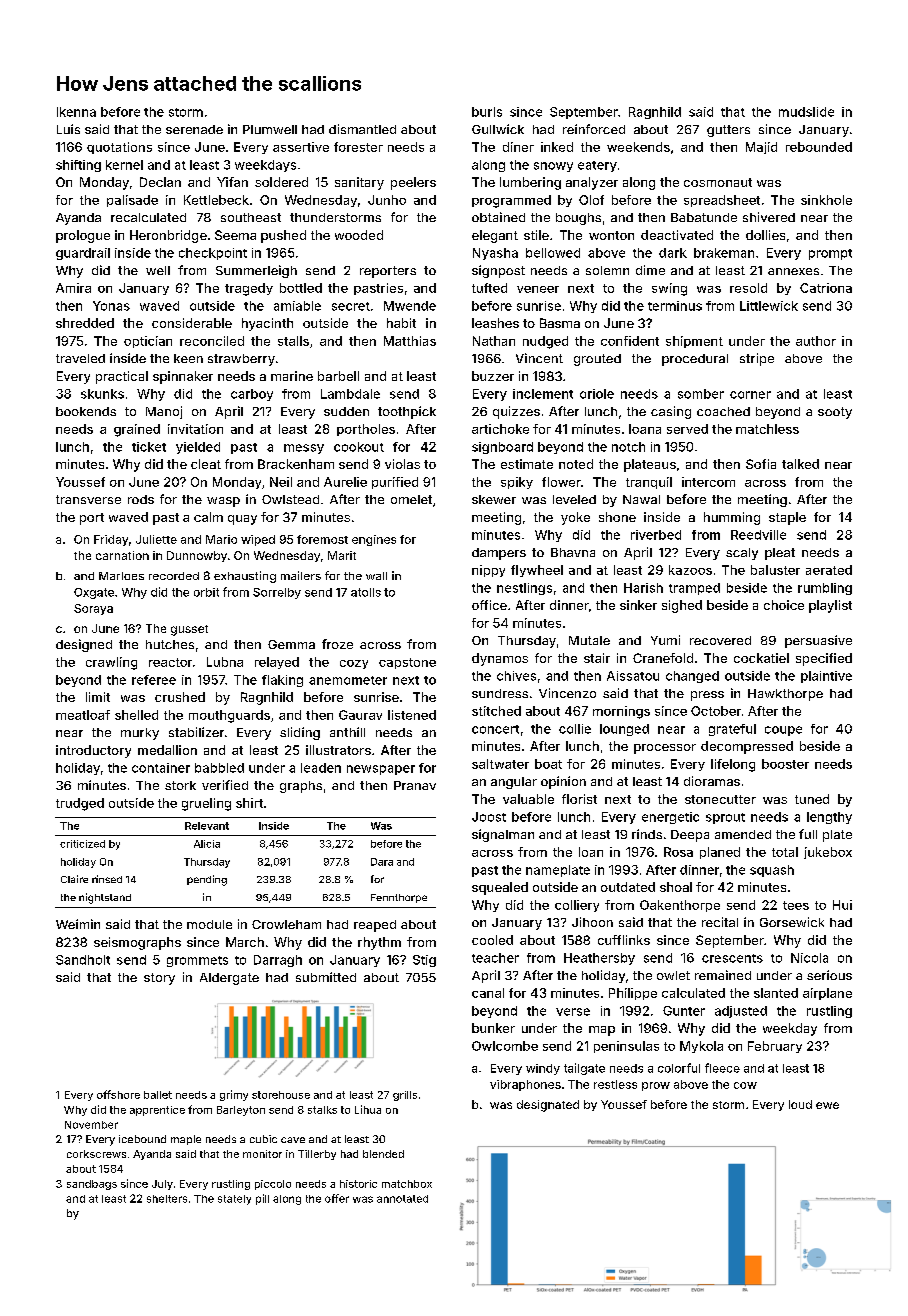 This screenshot has width=908, height=1316. What do you see at coordinates (723, 411) in the screenshot?
I see `coached` at bounding box center [723, 411].
